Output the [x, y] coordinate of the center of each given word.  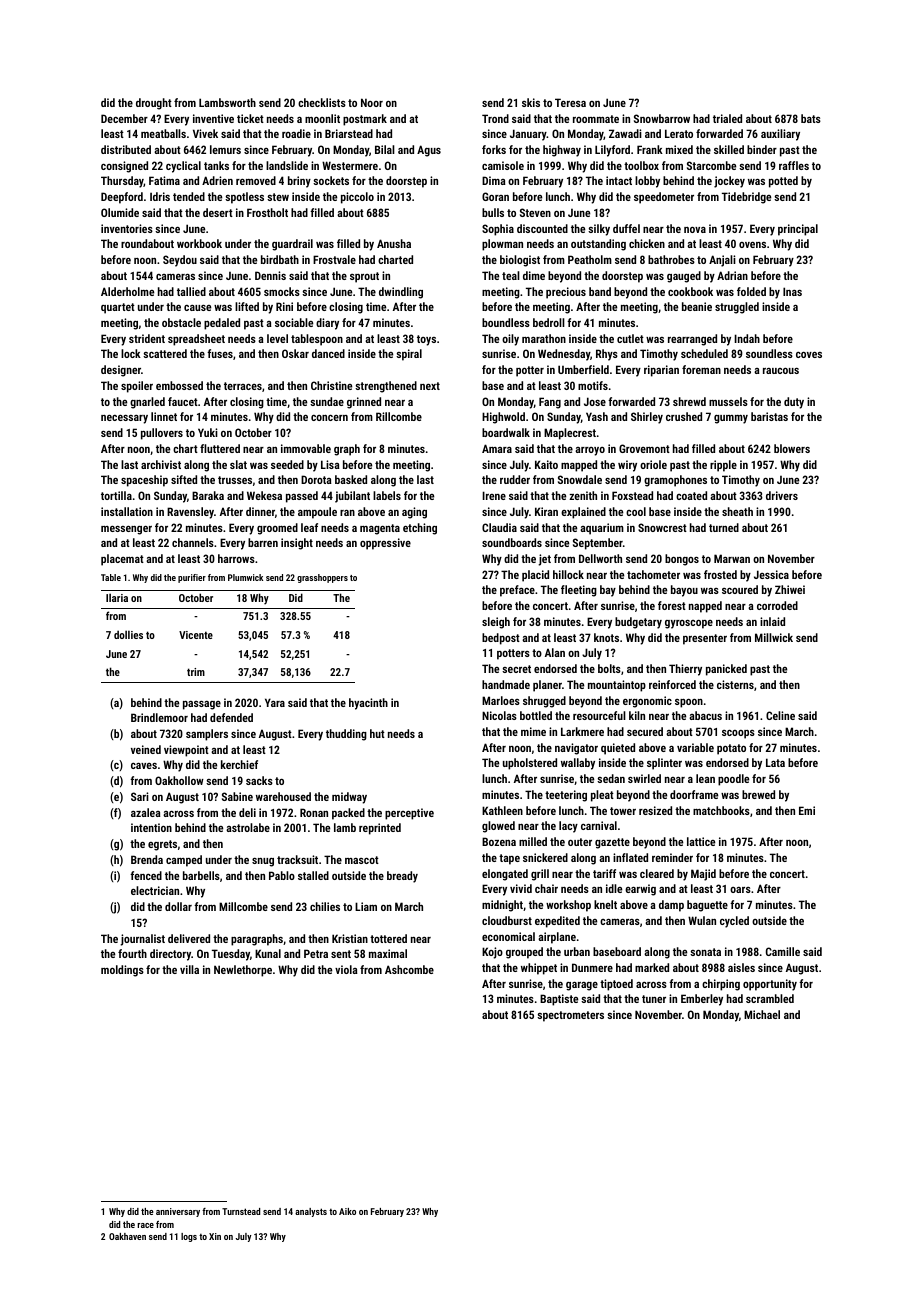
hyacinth [368, 704]
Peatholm [590, 259]
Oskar [295, 353]
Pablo [282, 875]
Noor [372, 102]
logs [189, 1237]
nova [695, 230]
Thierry [685, 670]
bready [402, 877]
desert [218, 212]
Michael [762, 1014]
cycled [734, 922]
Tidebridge [746, 198]
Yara [275, 702]
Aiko [347, 1211]
